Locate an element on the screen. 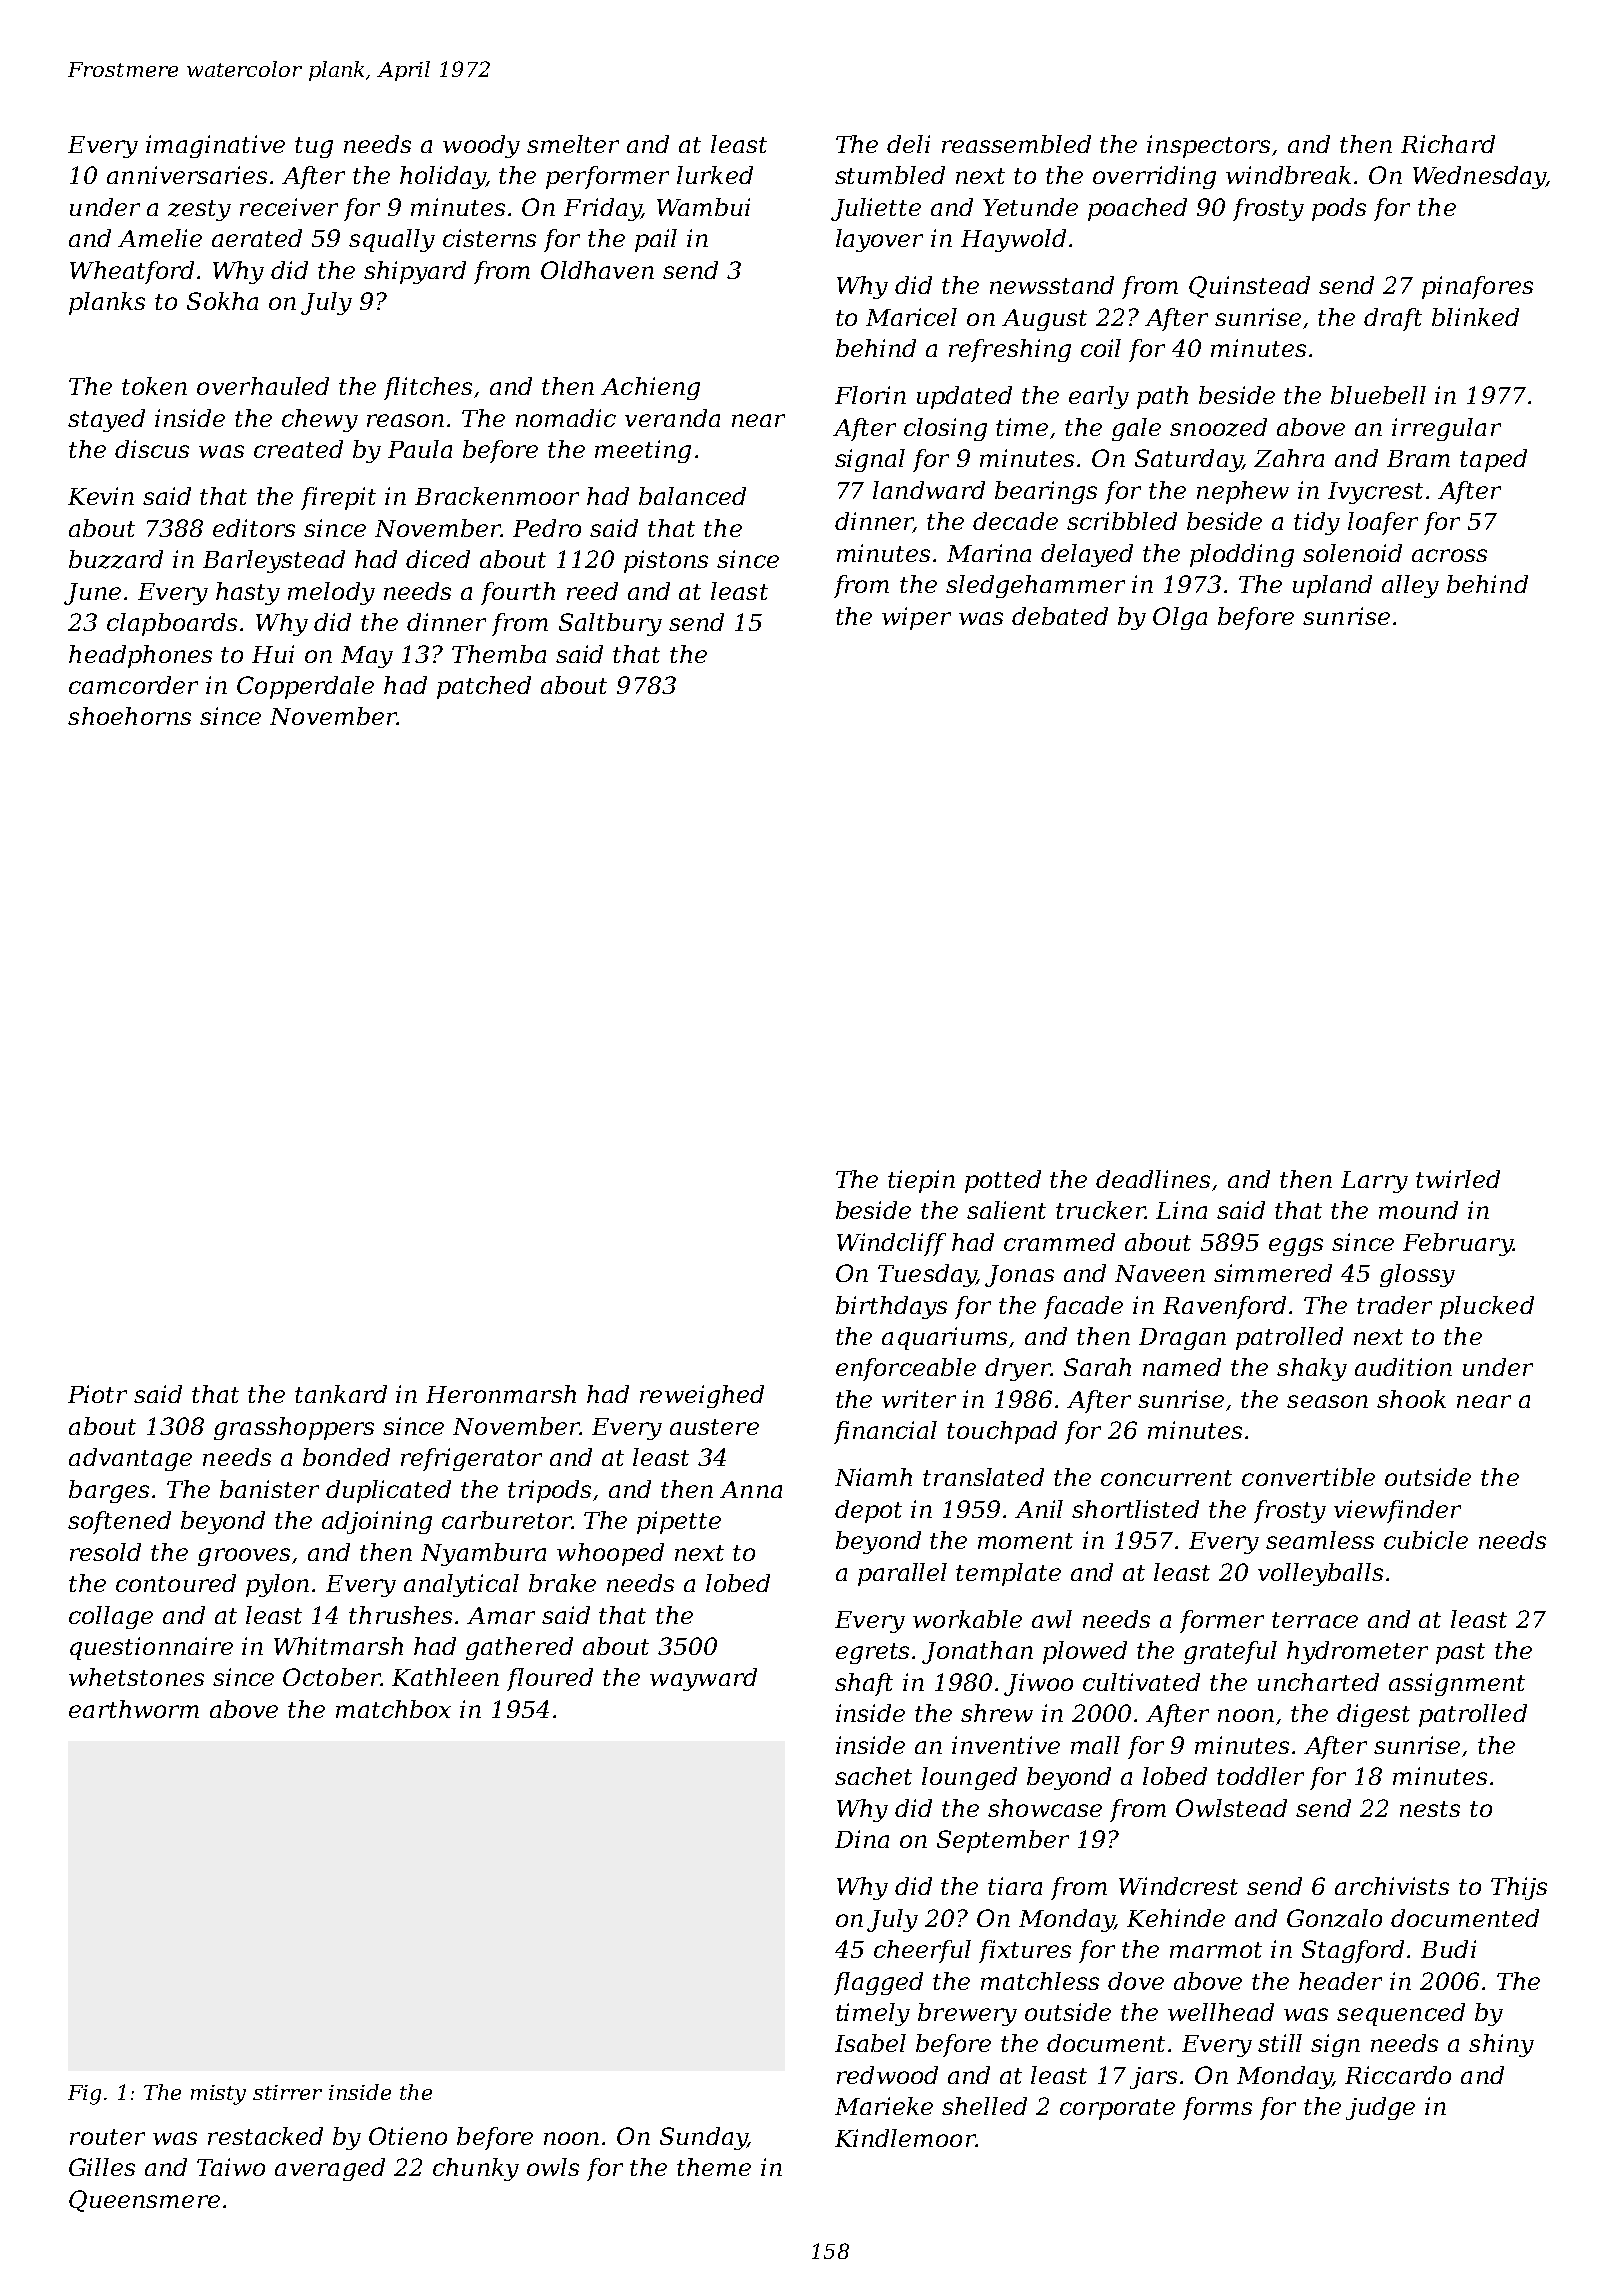  tug is located at coordinates (314, 147).
